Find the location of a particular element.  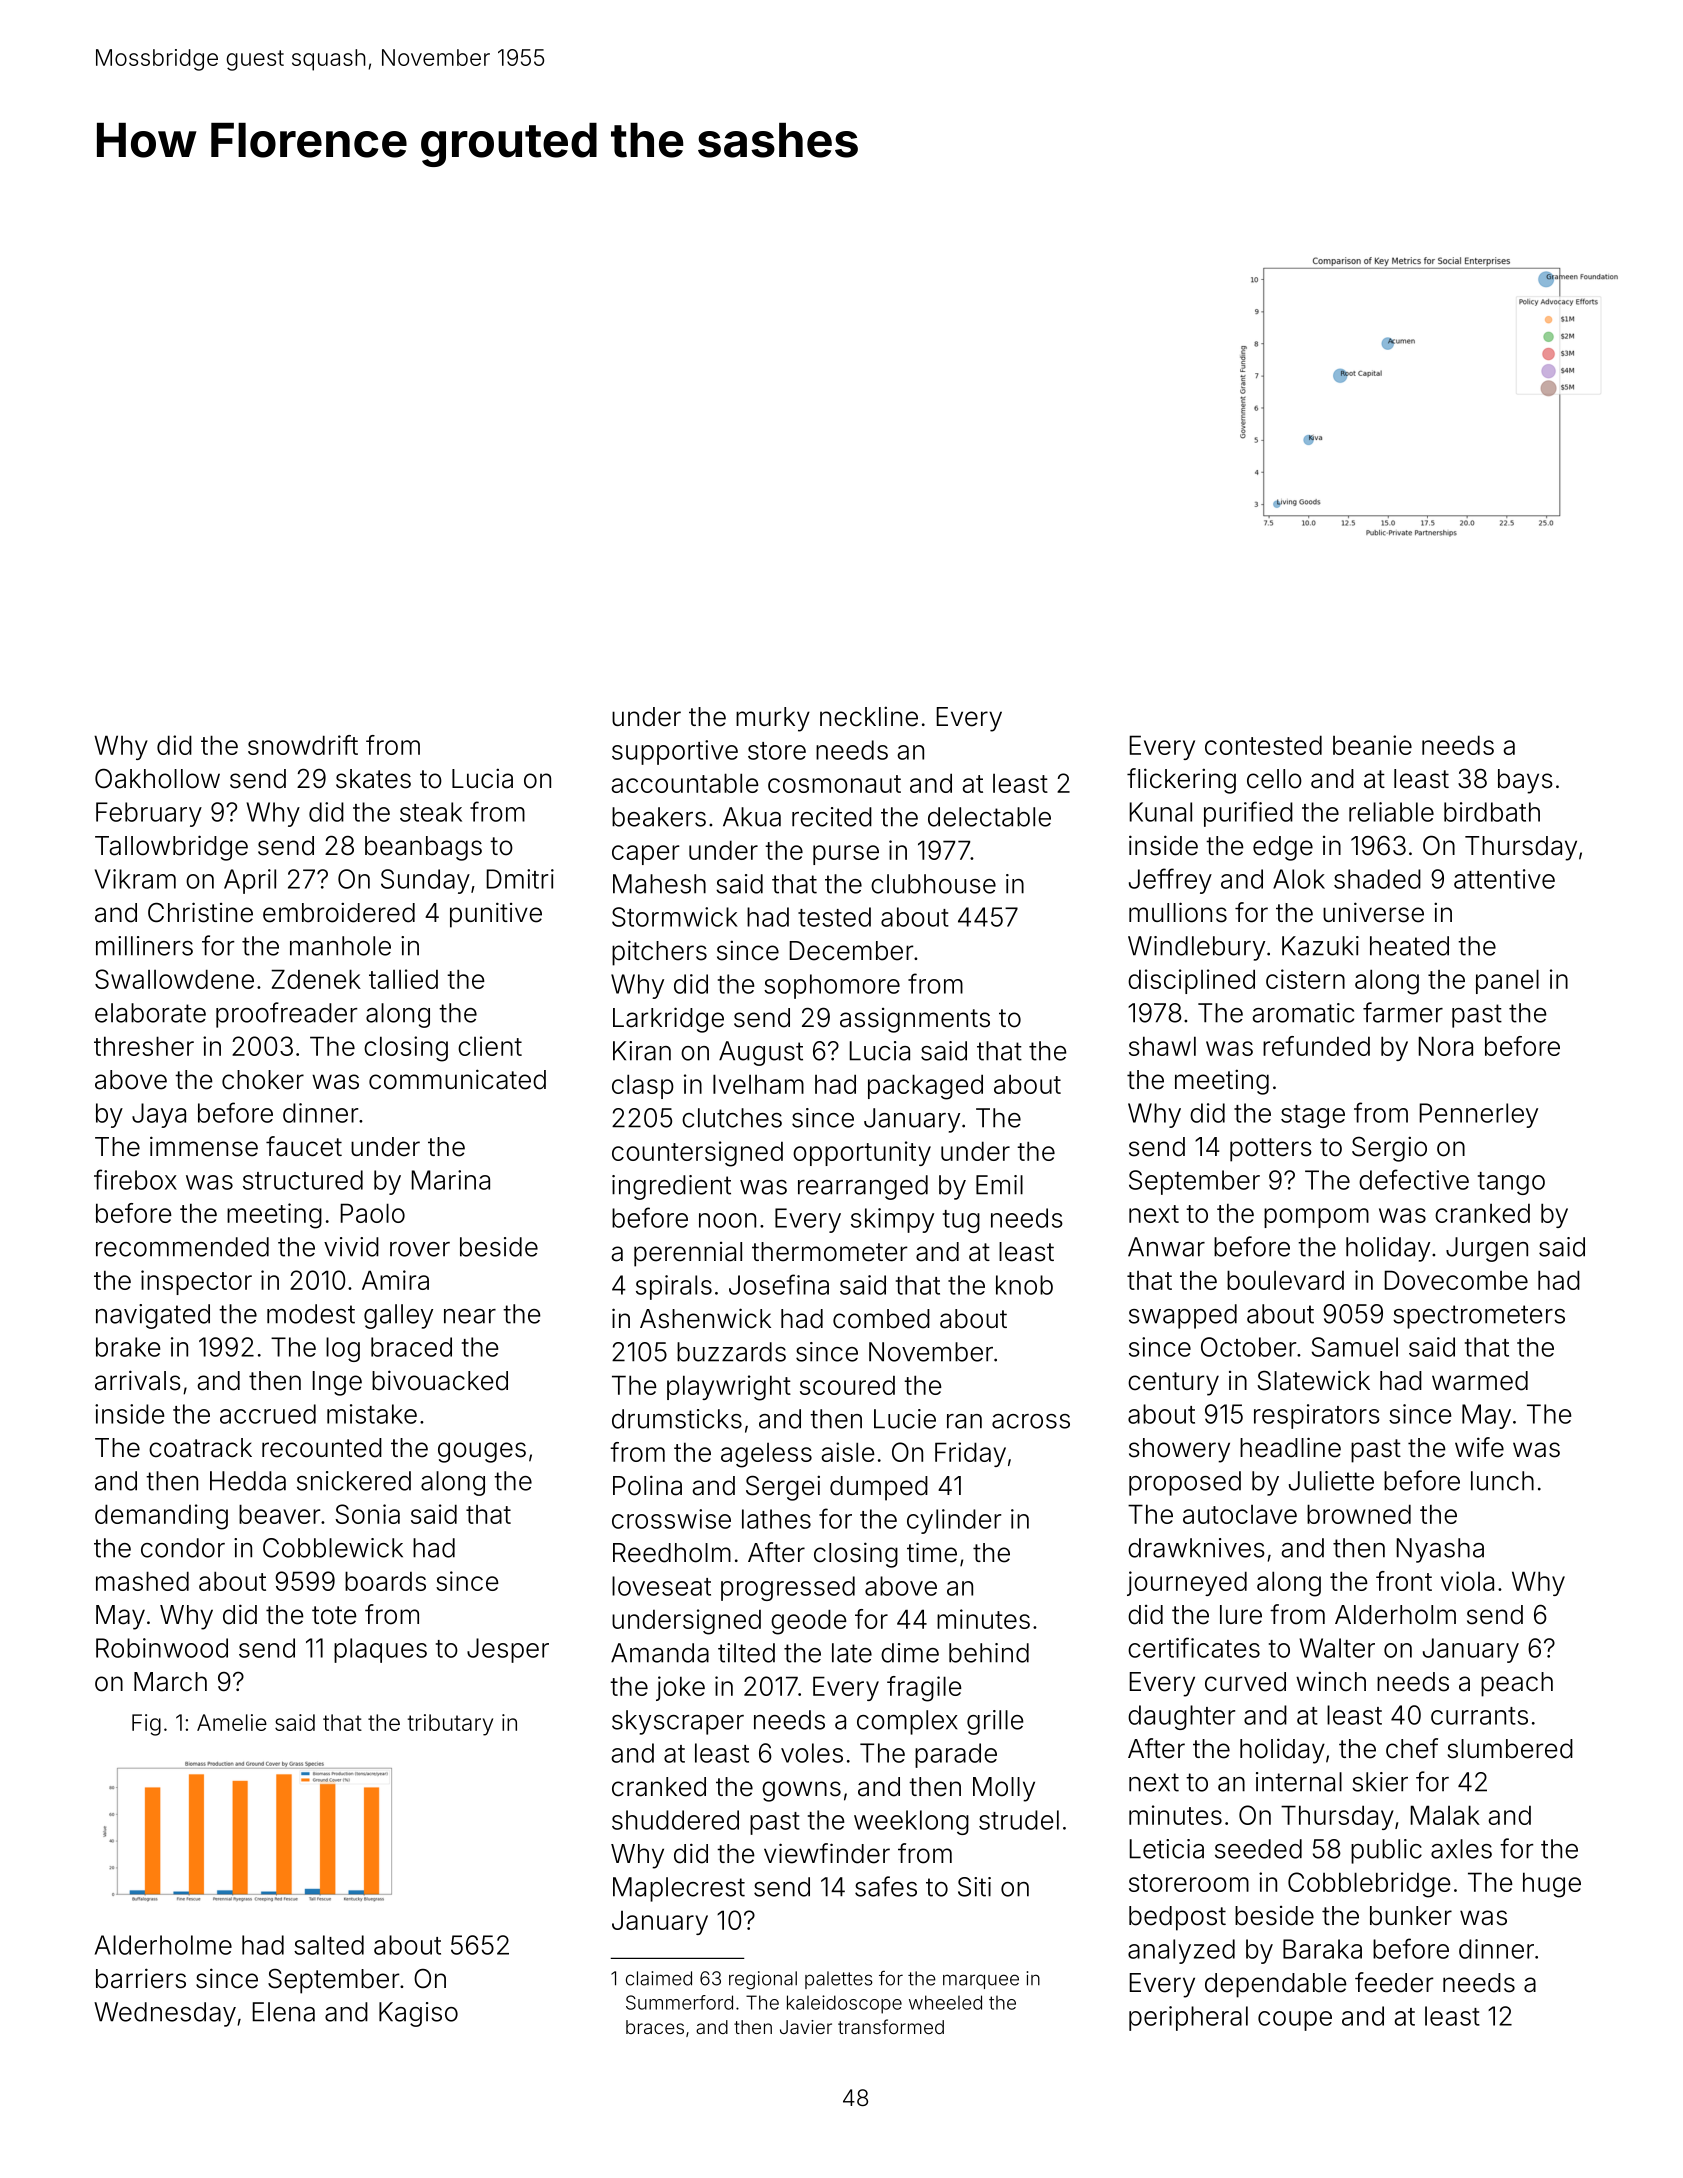

farmer is located at coordinates (1403, 1012).
